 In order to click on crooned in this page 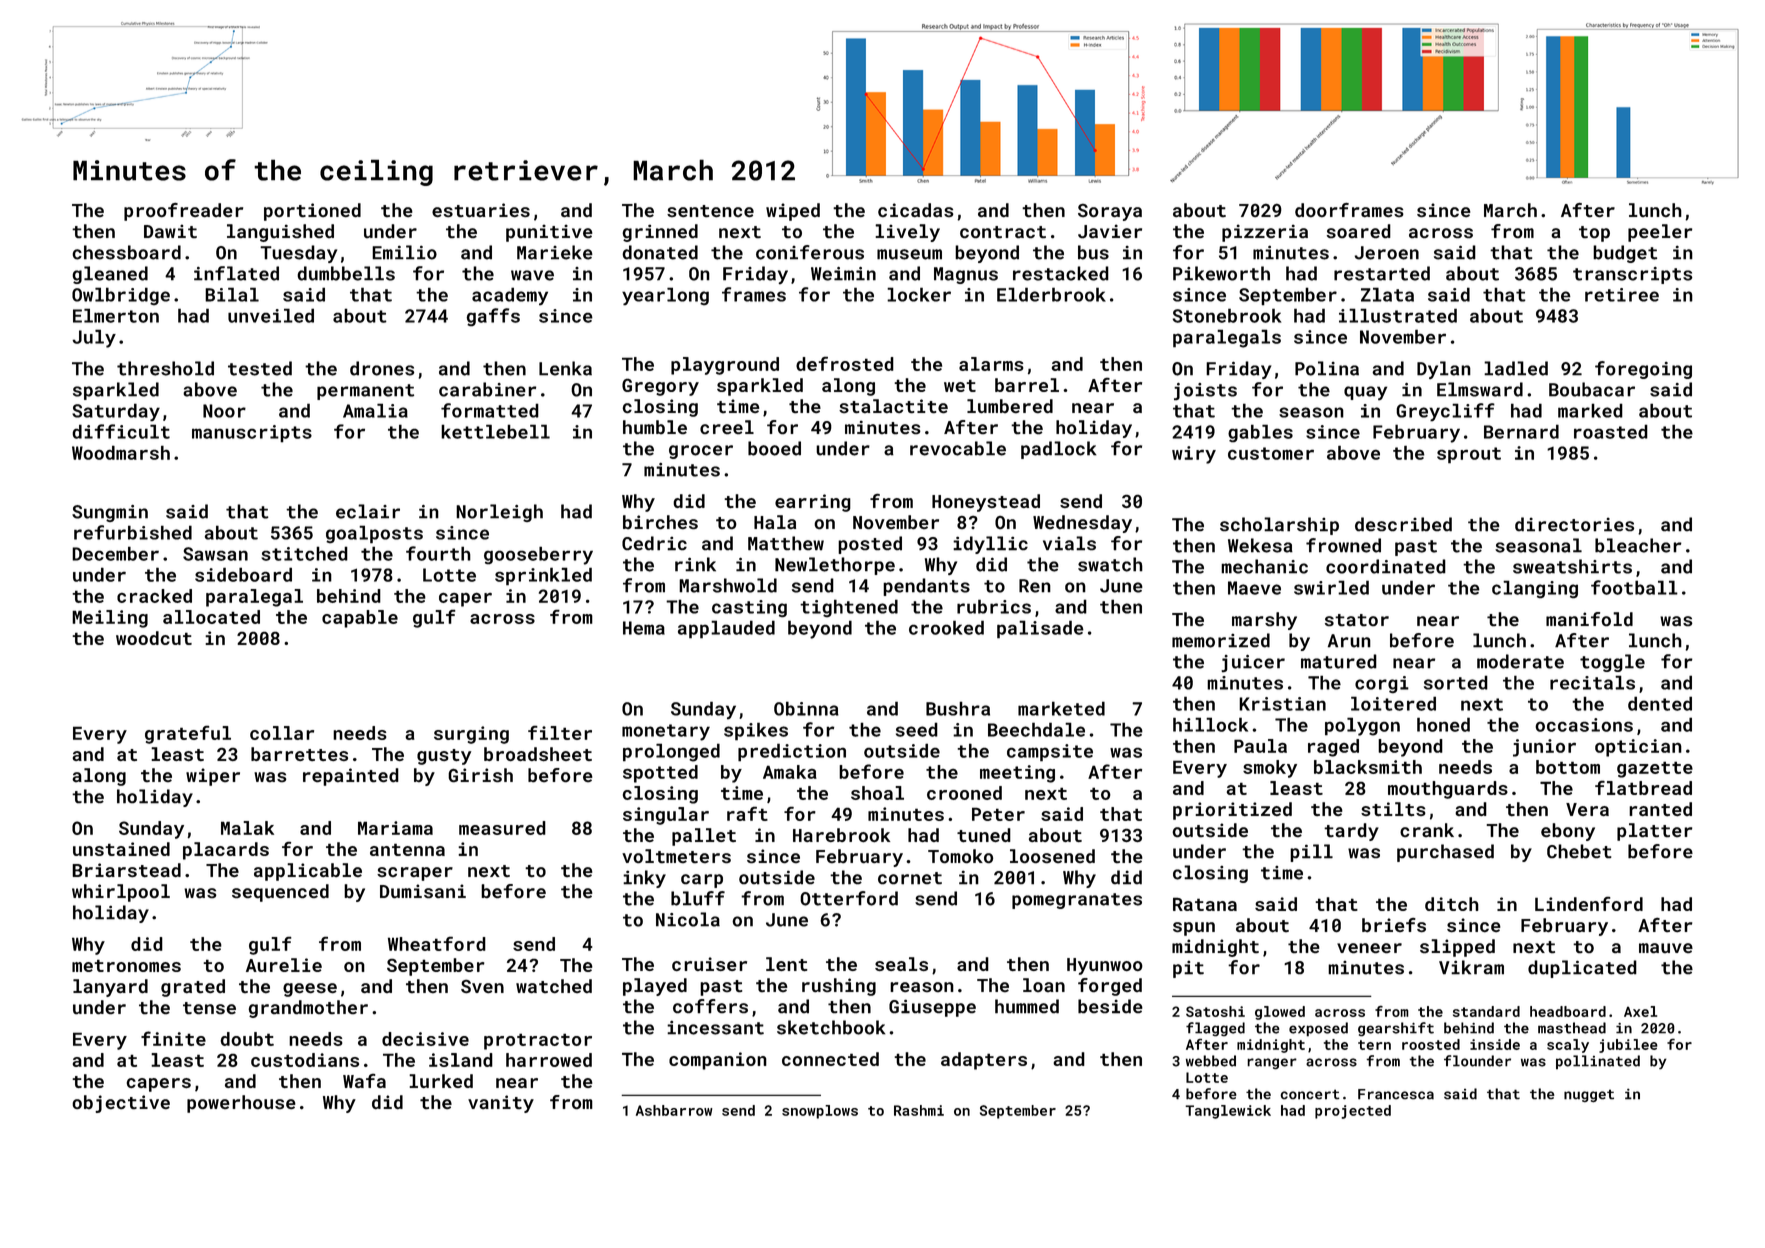, I will do `click(964, 793)`.
